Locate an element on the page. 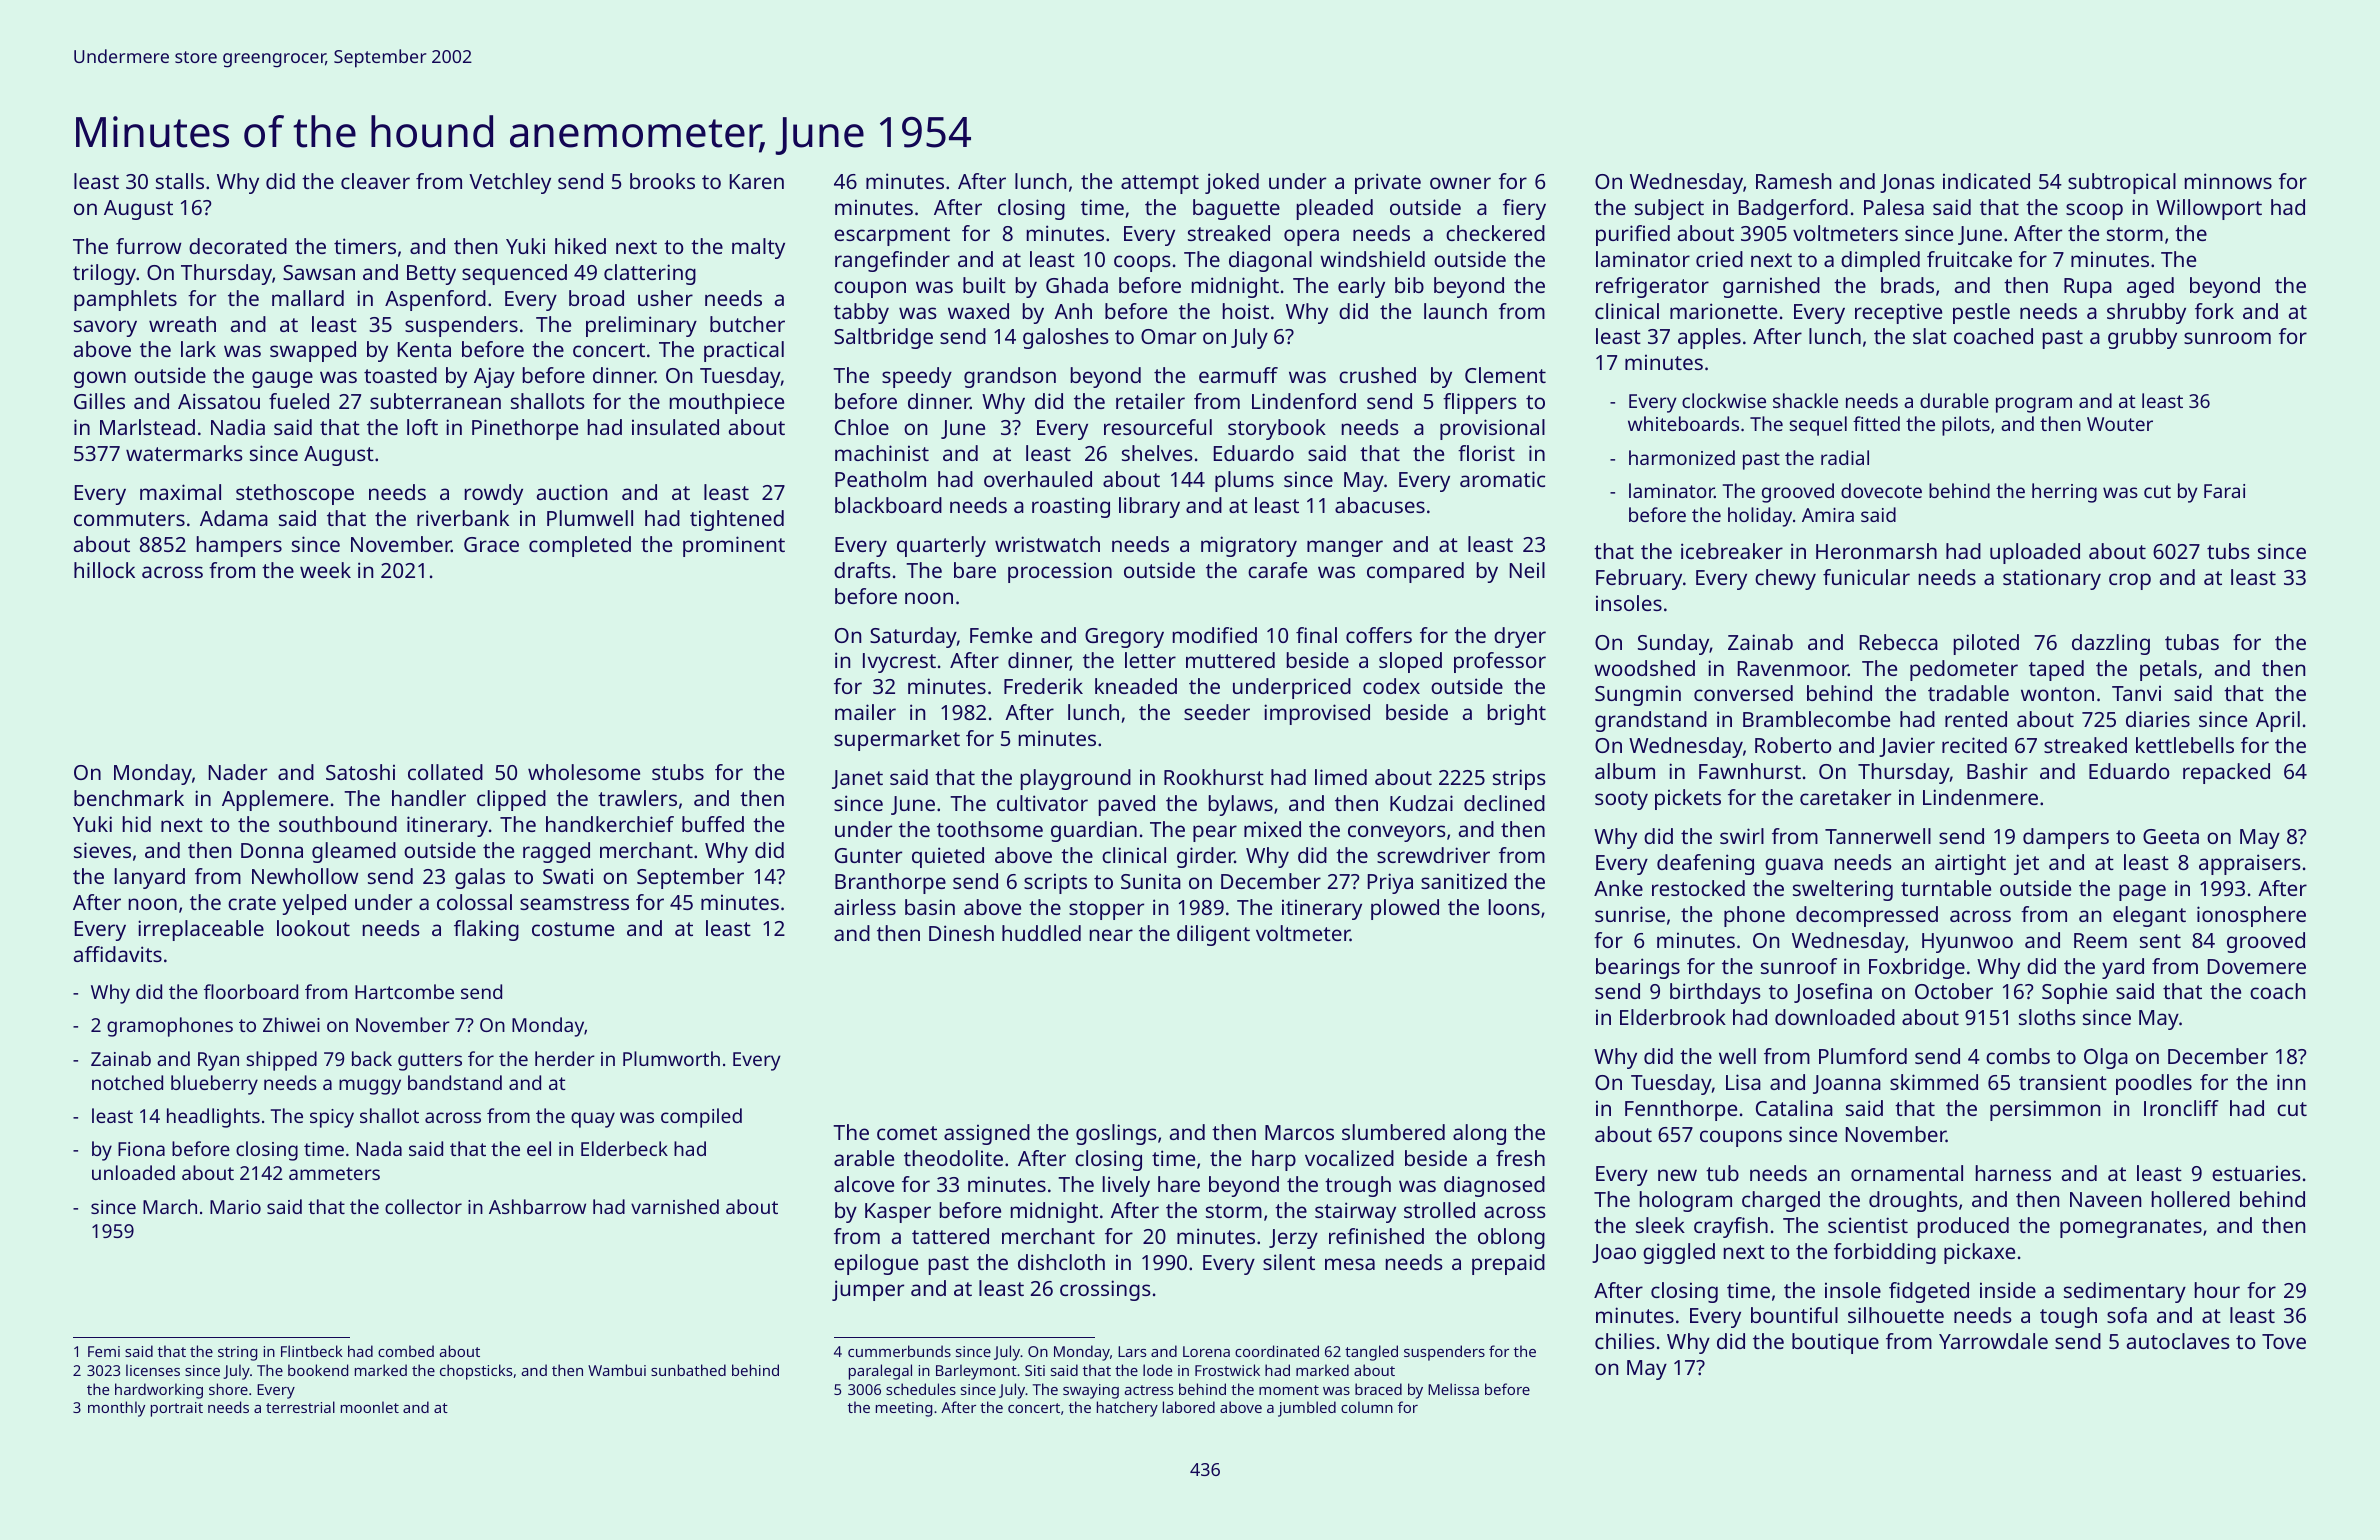  Ashbarrow is located at coordinates (537, 1206).
